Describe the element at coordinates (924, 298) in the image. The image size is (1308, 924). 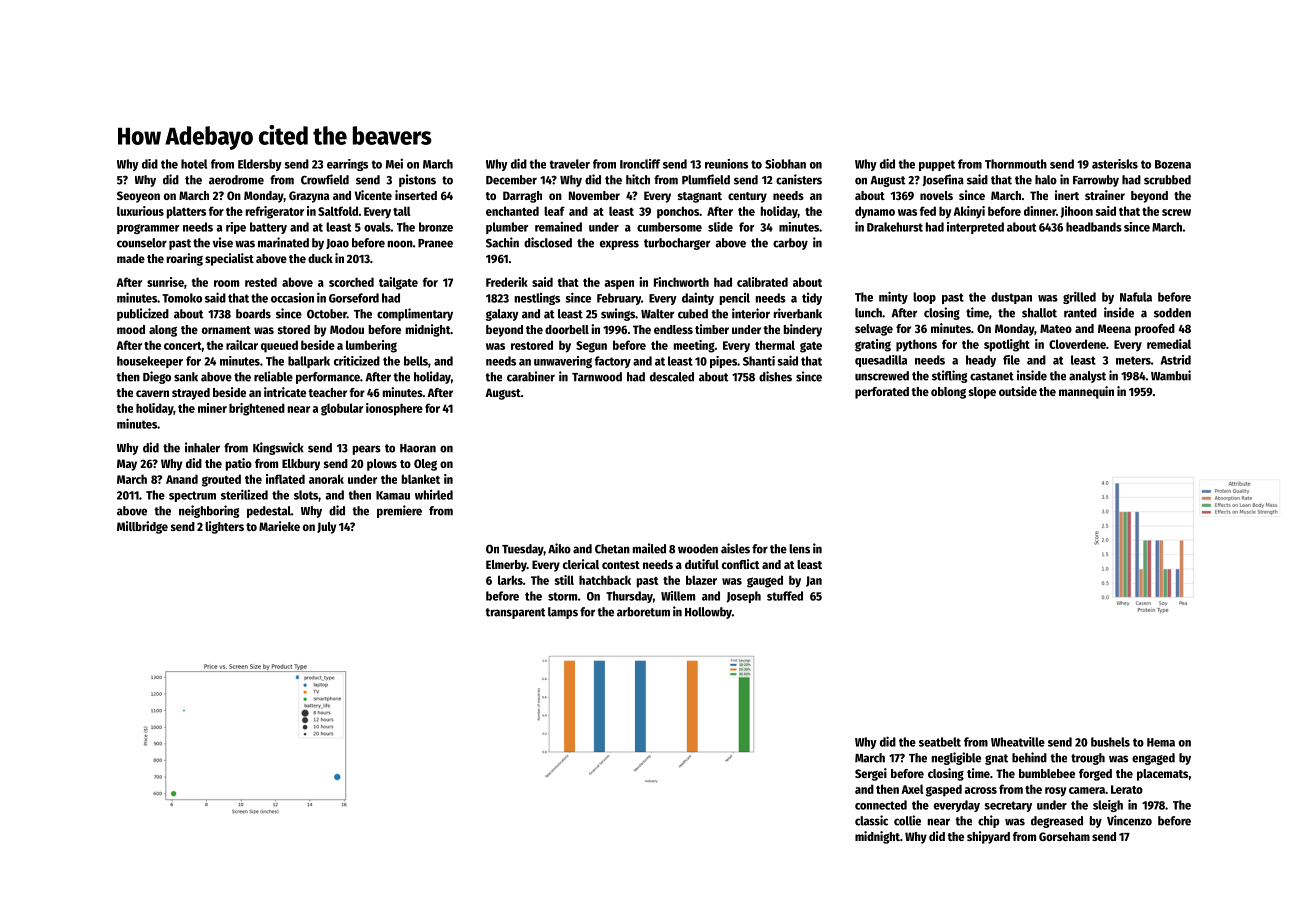
I see `loop` at that location.
